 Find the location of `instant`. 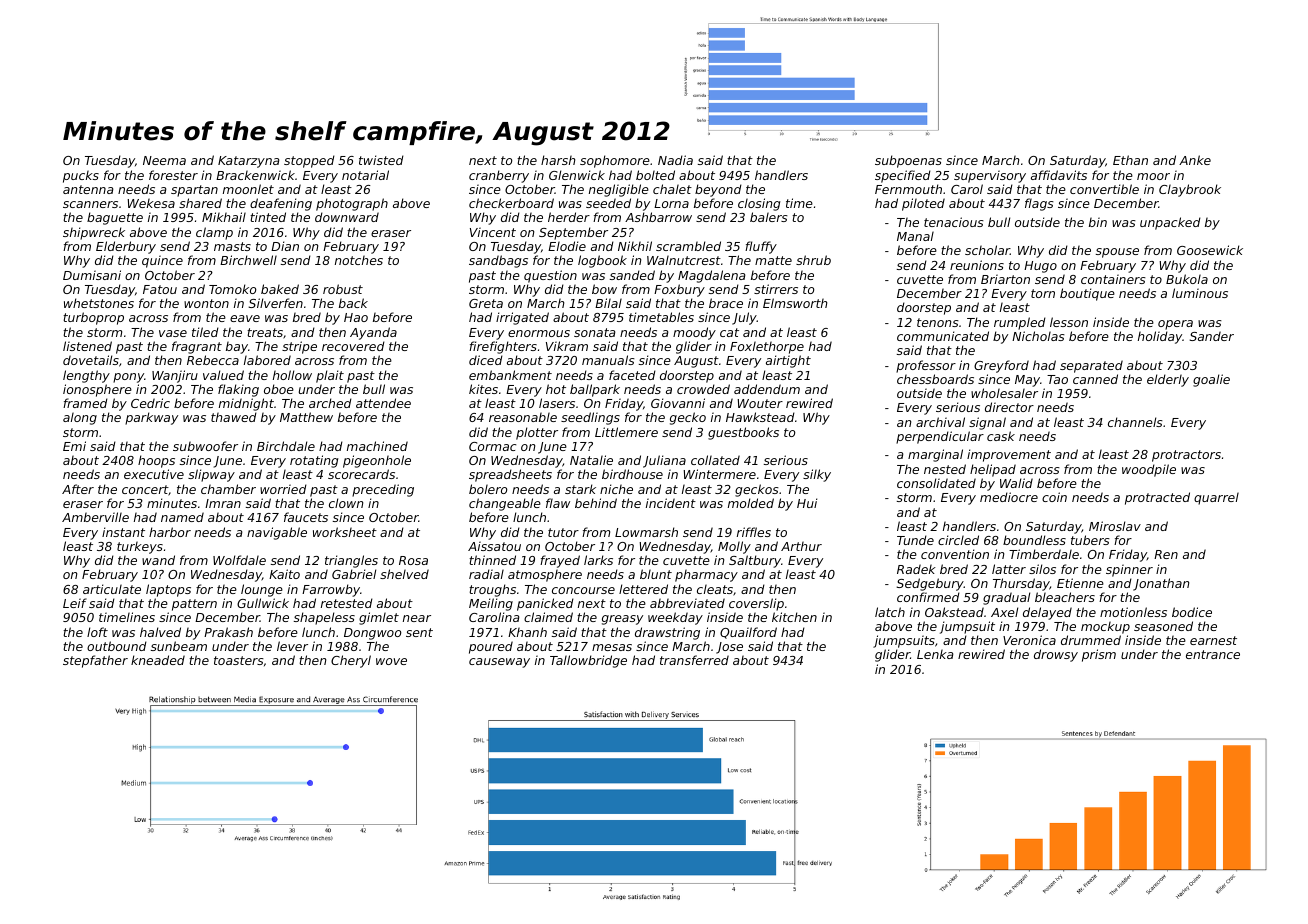

instant is located at coordinates (123, 532).
